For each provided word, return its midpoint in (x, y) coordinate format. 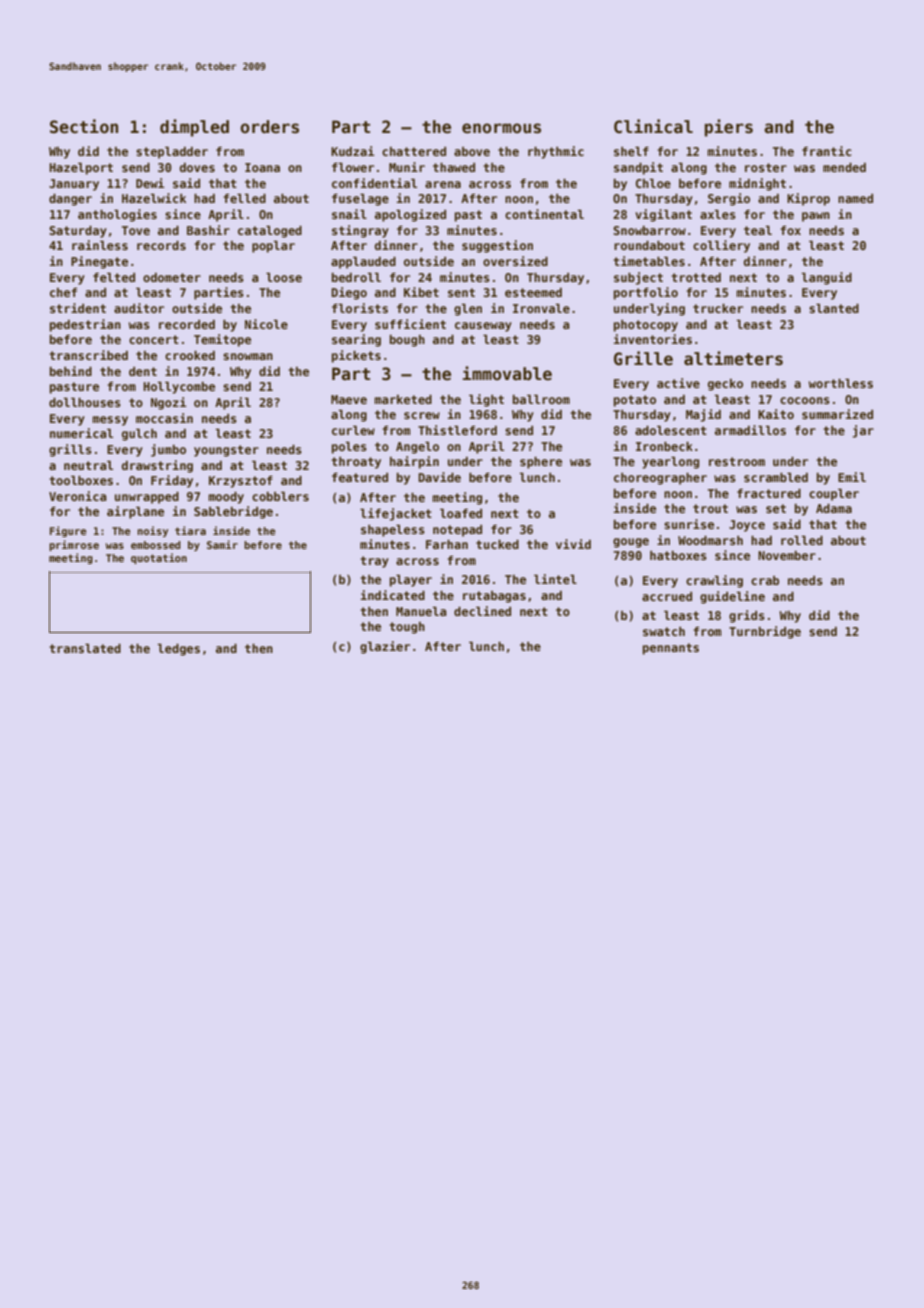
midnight (757, 184)
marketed (403, 399)
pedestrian (85, 325)
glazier (385, 647)
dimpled (194, 128)
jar (863, 431)
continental (544, 214)
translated (85, 648)
